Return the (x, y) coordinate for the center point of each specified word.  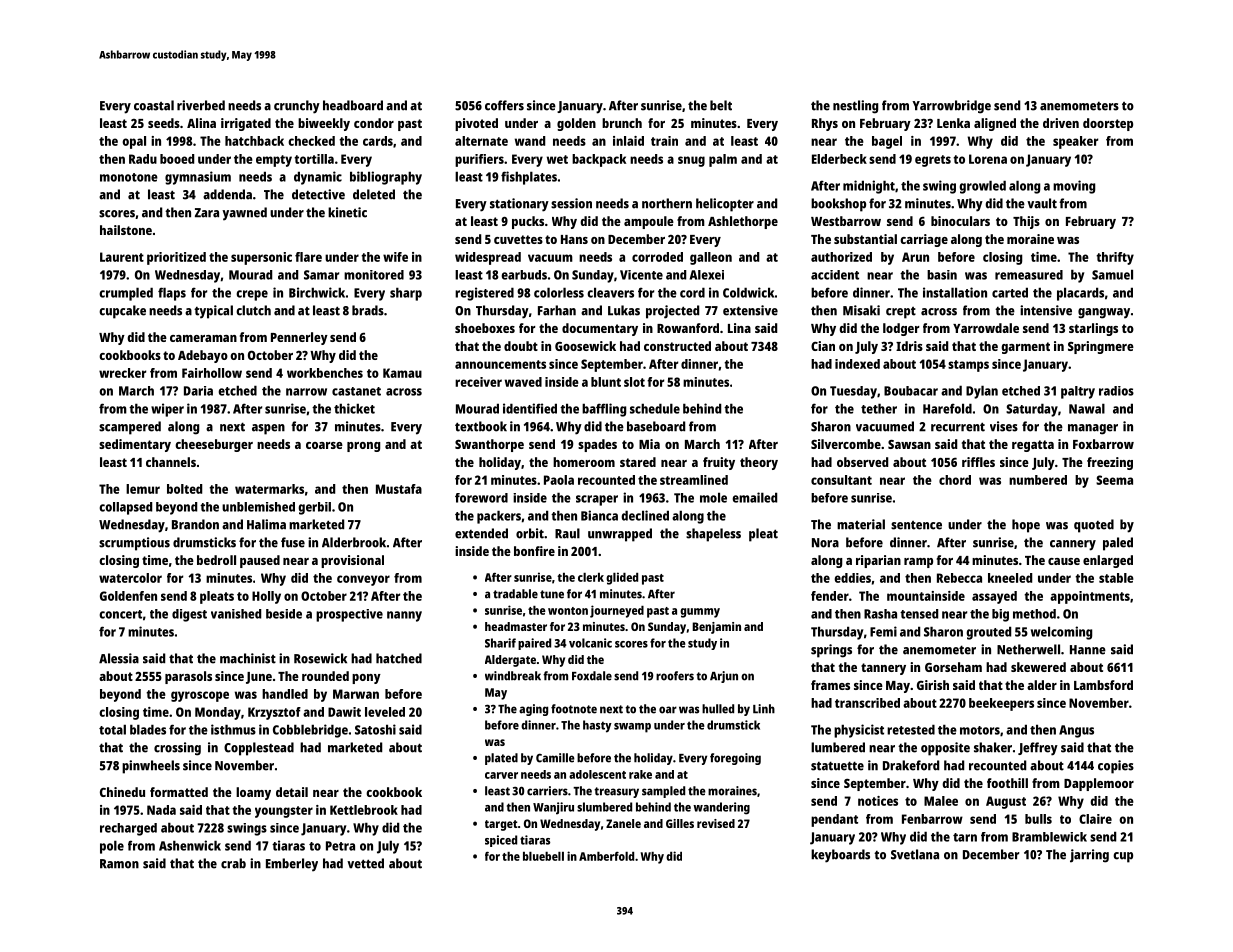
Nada (161, 810)
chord (955, 480)
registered (484, 294)
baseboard (656, 426)
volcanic (590, 643)
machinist (248, 658)
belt (721, 105)
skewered (1038, 667)
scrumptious (134, 544)
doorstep (1108, 124)
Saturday (1032, 410)
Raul (567, 533)
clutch (253, 310)
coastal (154, 105)
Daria (198, 391)
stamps (968, 366)
